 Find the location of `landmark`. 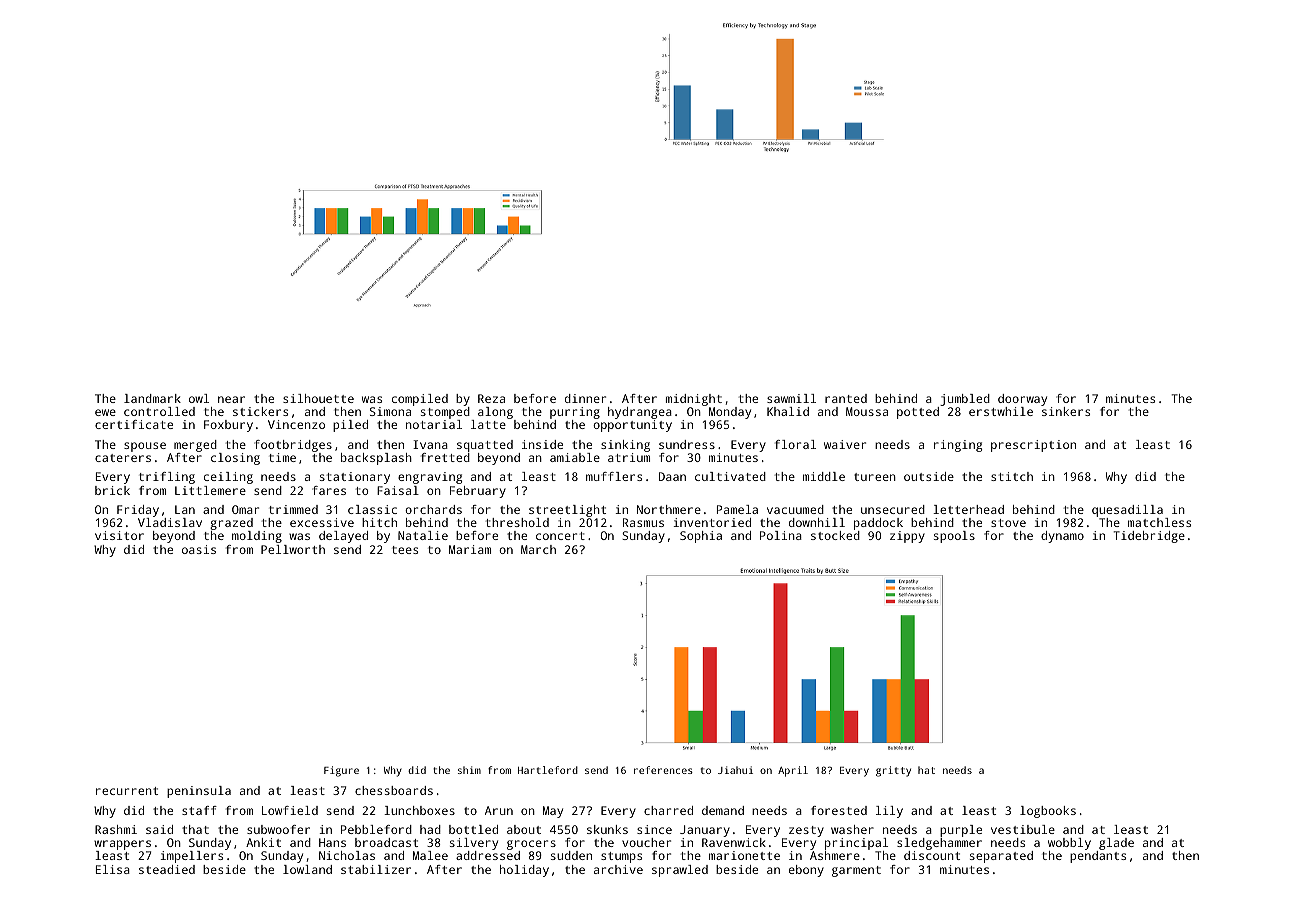

landmark is located at coordinates (152, 398).
